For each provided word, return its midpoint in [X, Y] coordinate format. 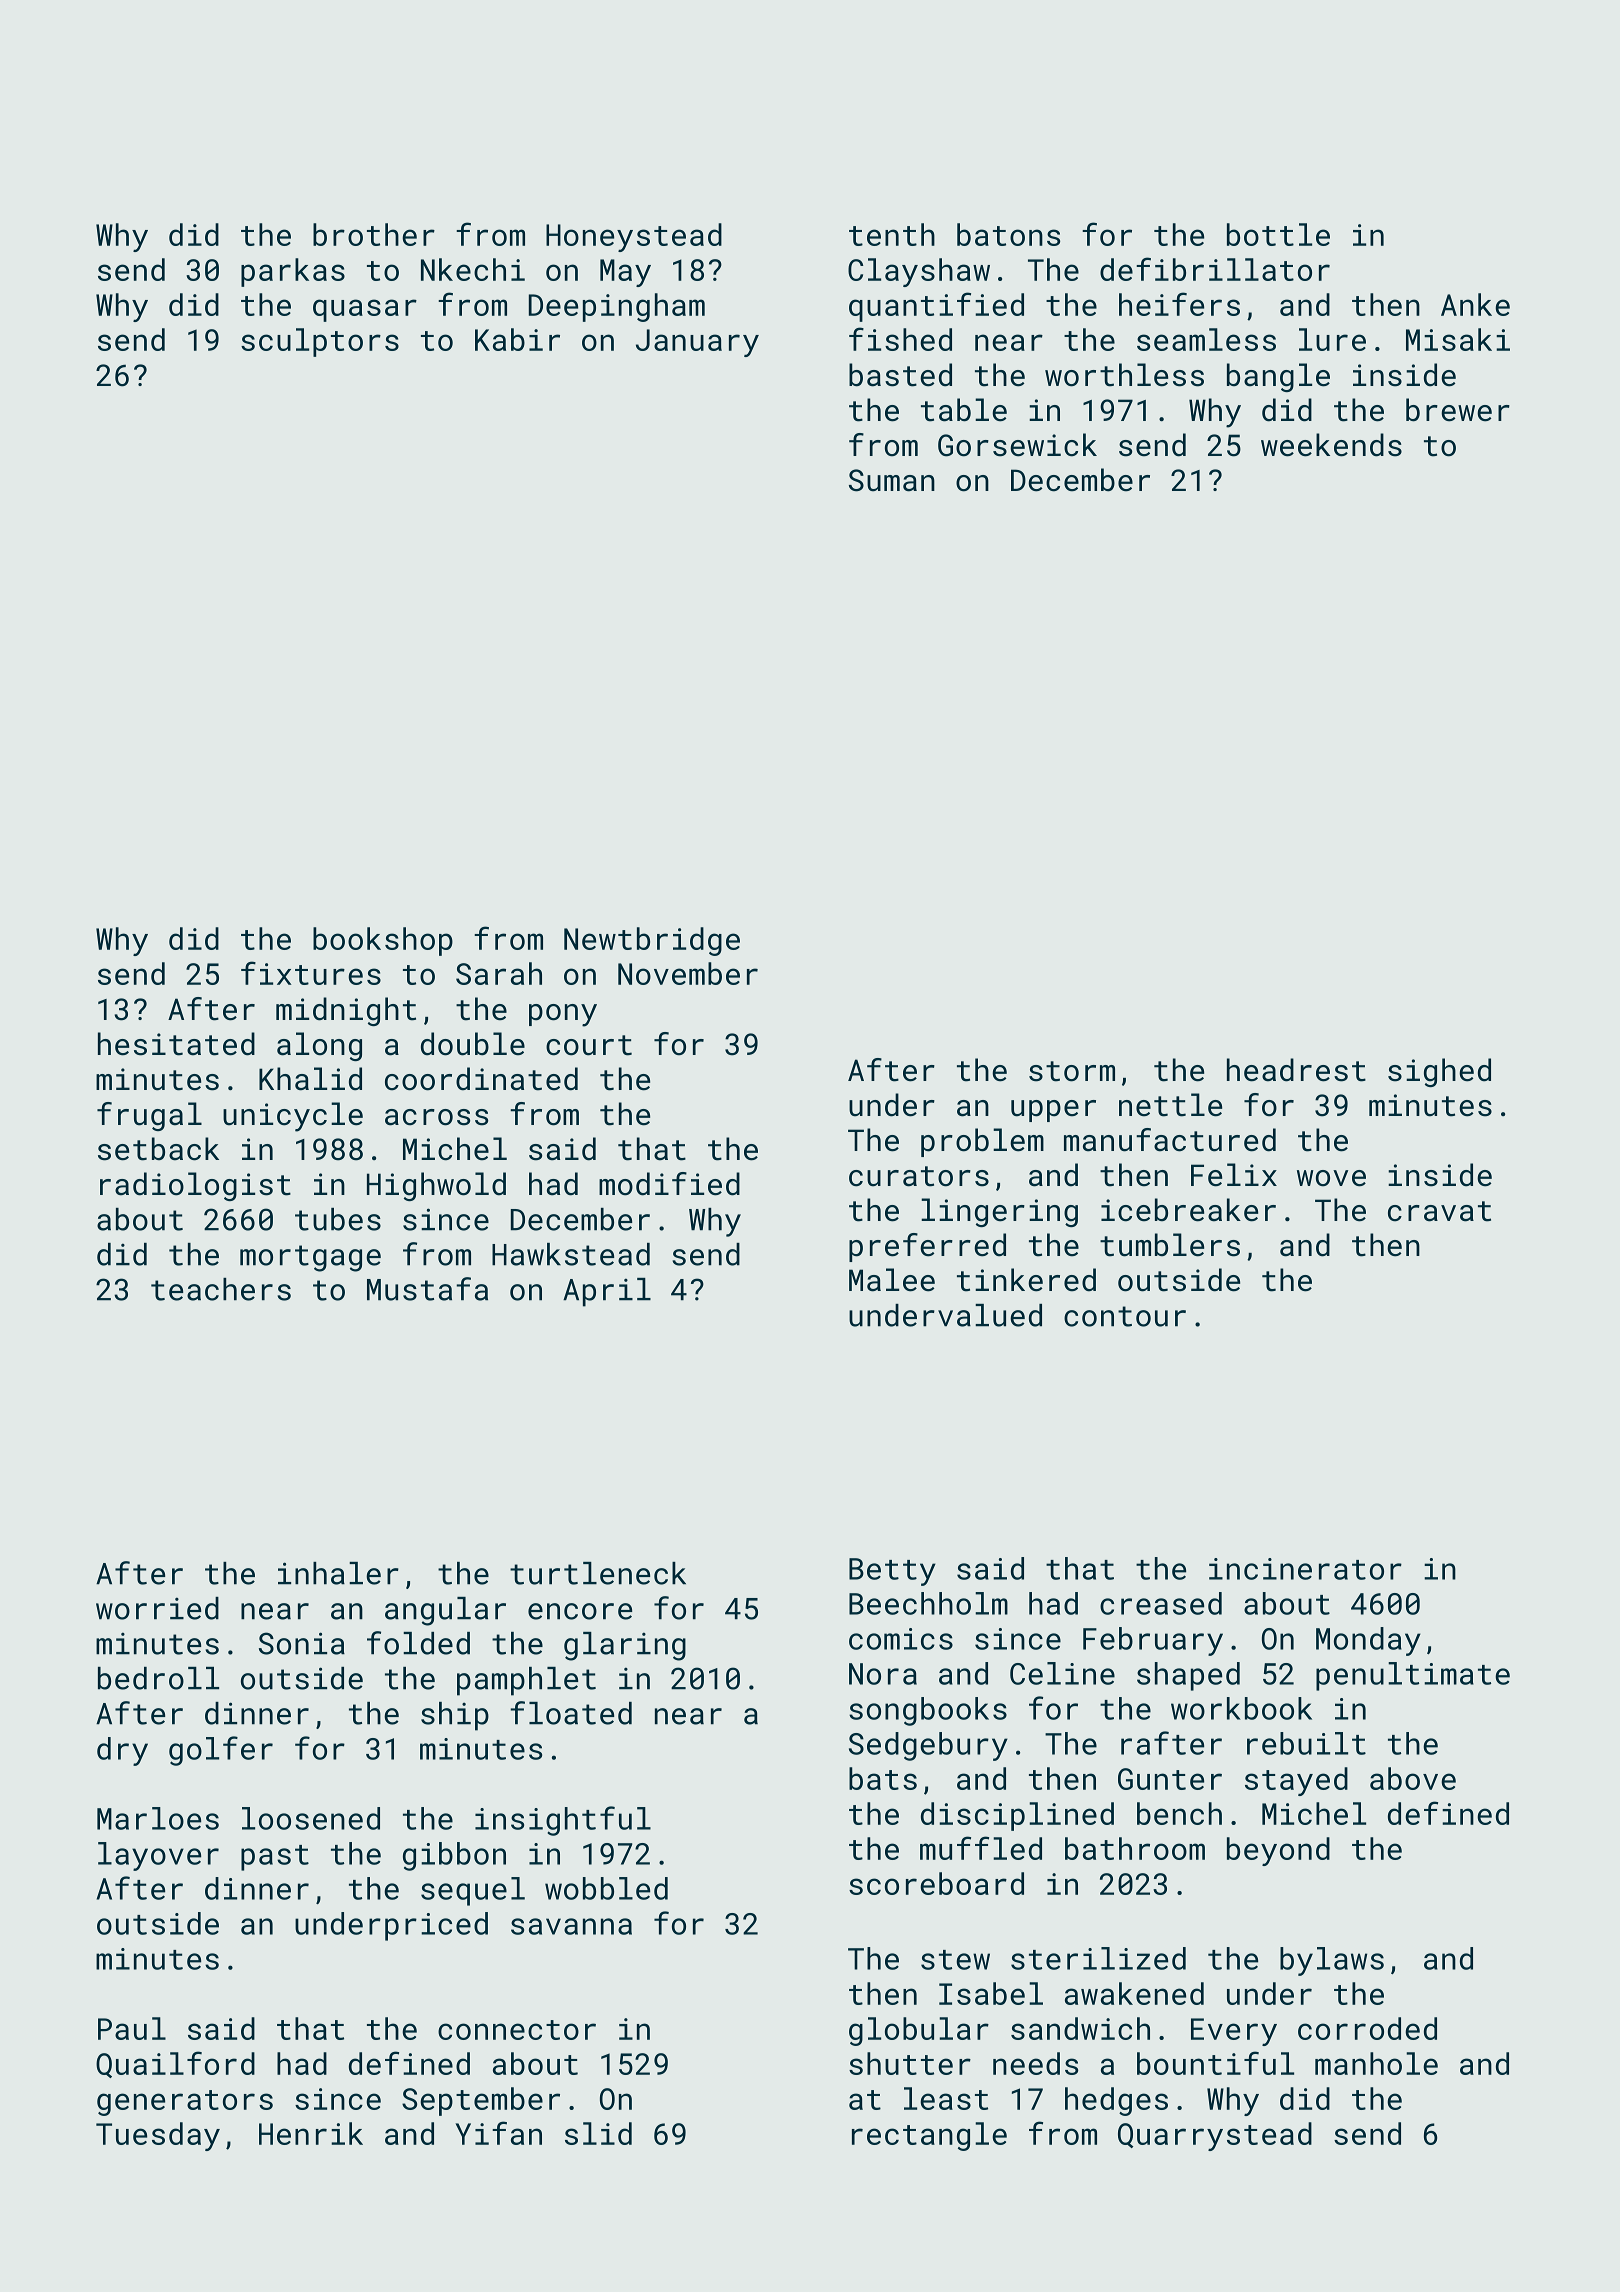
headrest [1296, 1070]
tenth [892, 234]
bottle [1278, 234]
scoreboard [936, 1883]
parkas [293, 272]
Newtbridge [652, 941]
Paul [132, 2028]
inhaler [338, 1573]
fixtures [311, 973]
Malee [892, 1280]
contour [1125, 1316]
